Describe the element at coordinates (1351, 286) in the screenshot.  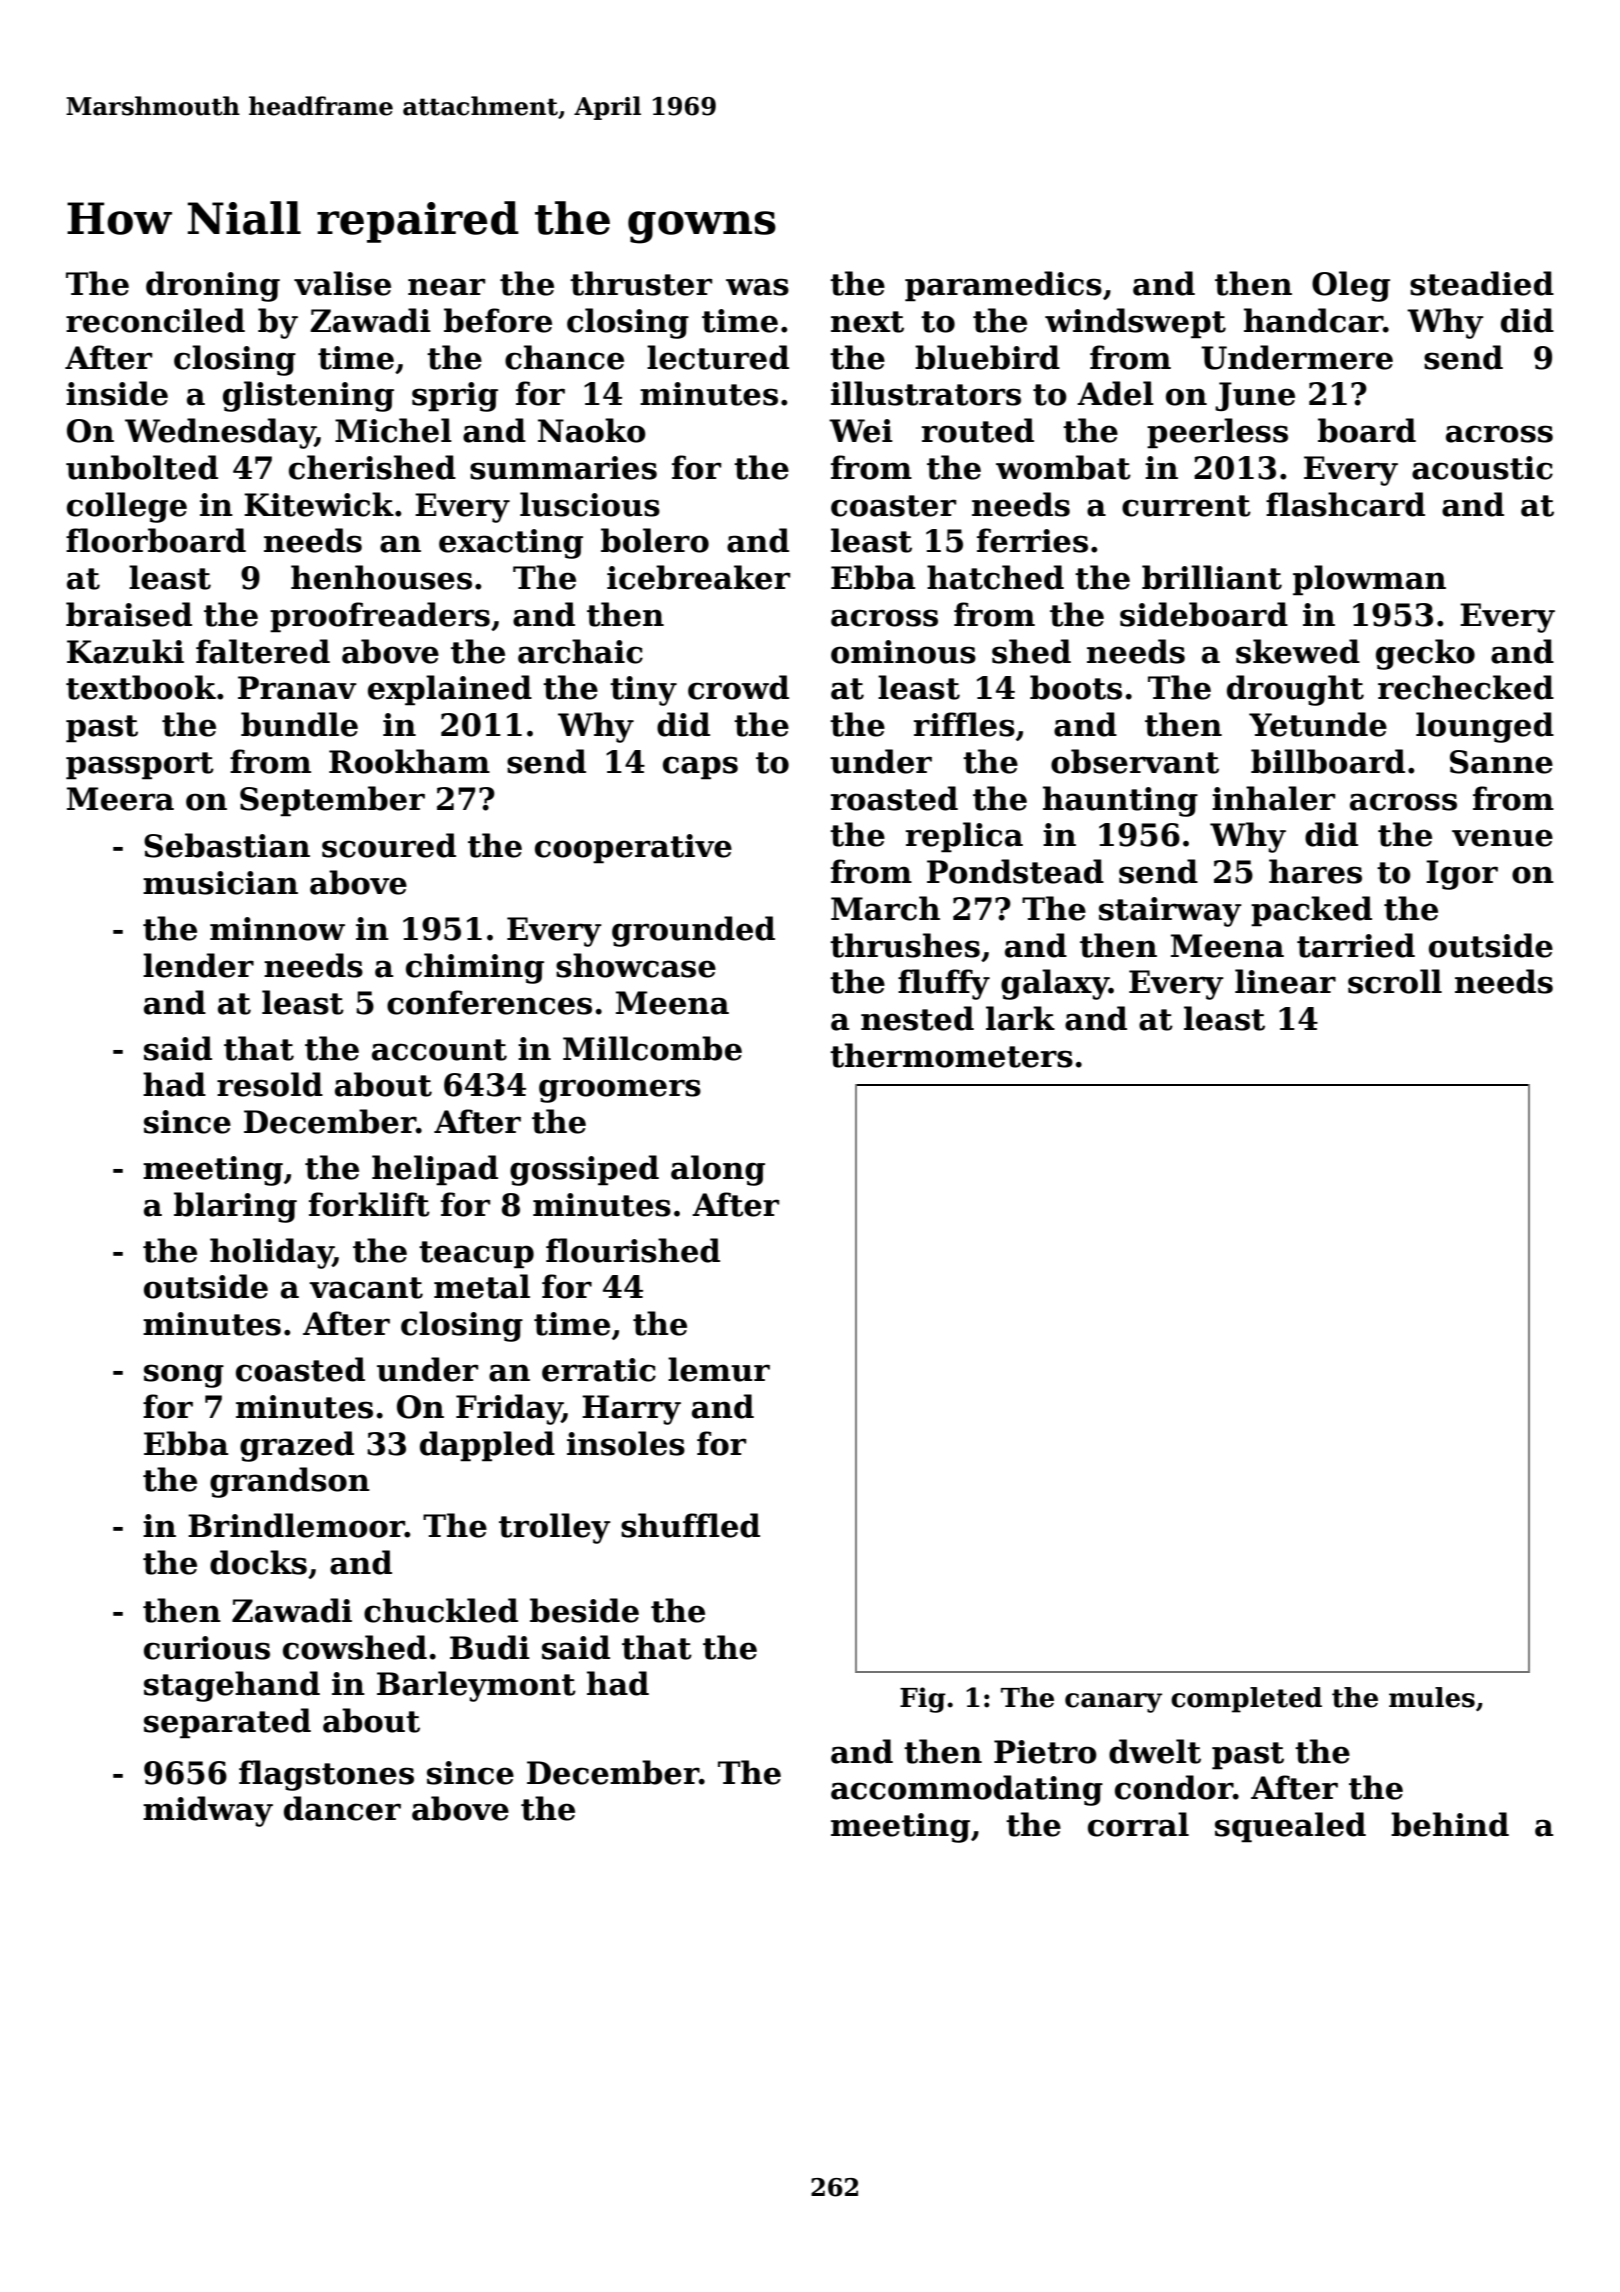
I see `Oleg` at that location.
